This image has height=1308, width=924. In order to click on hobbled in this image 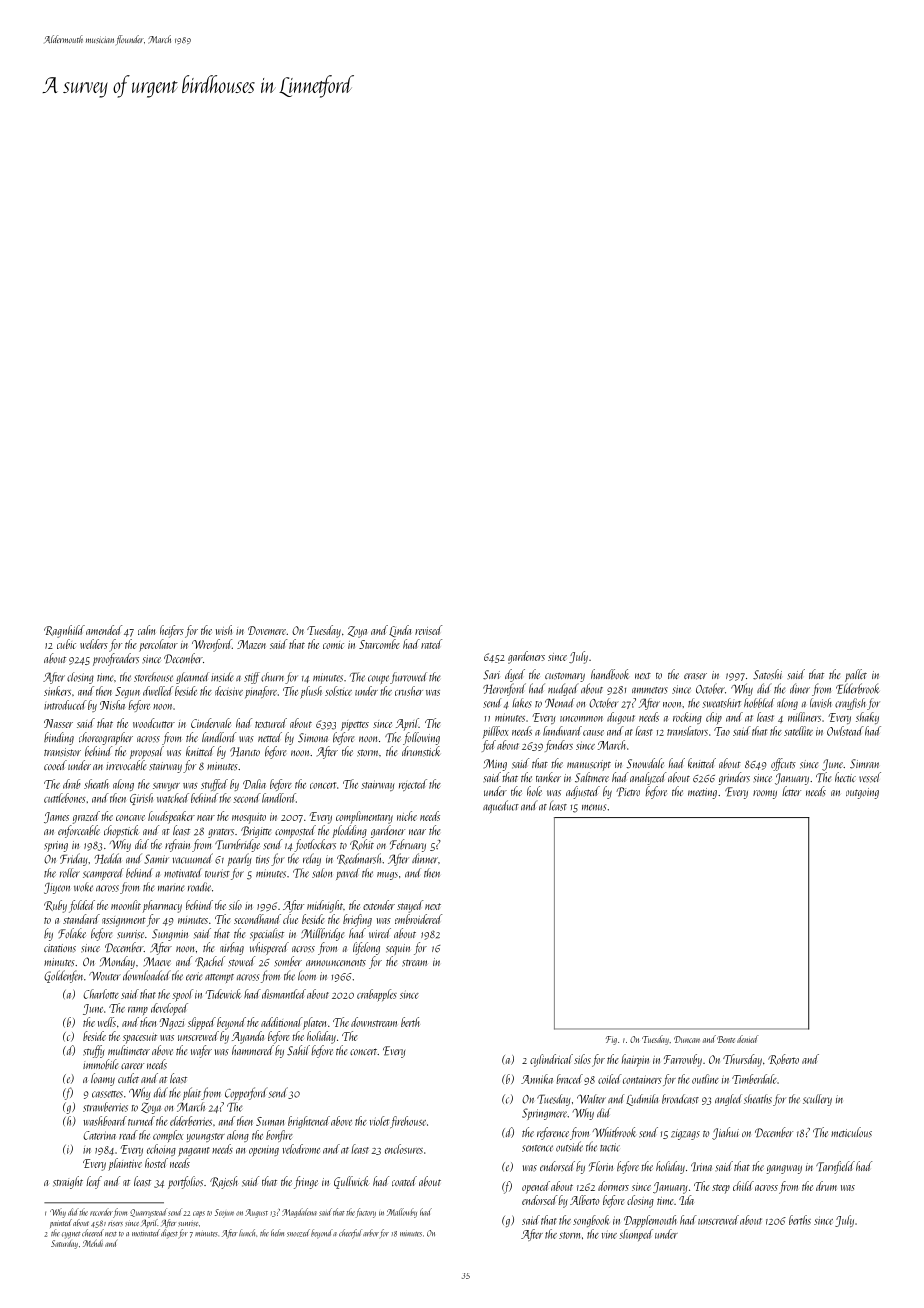, I will do `click(759, 703)`.
